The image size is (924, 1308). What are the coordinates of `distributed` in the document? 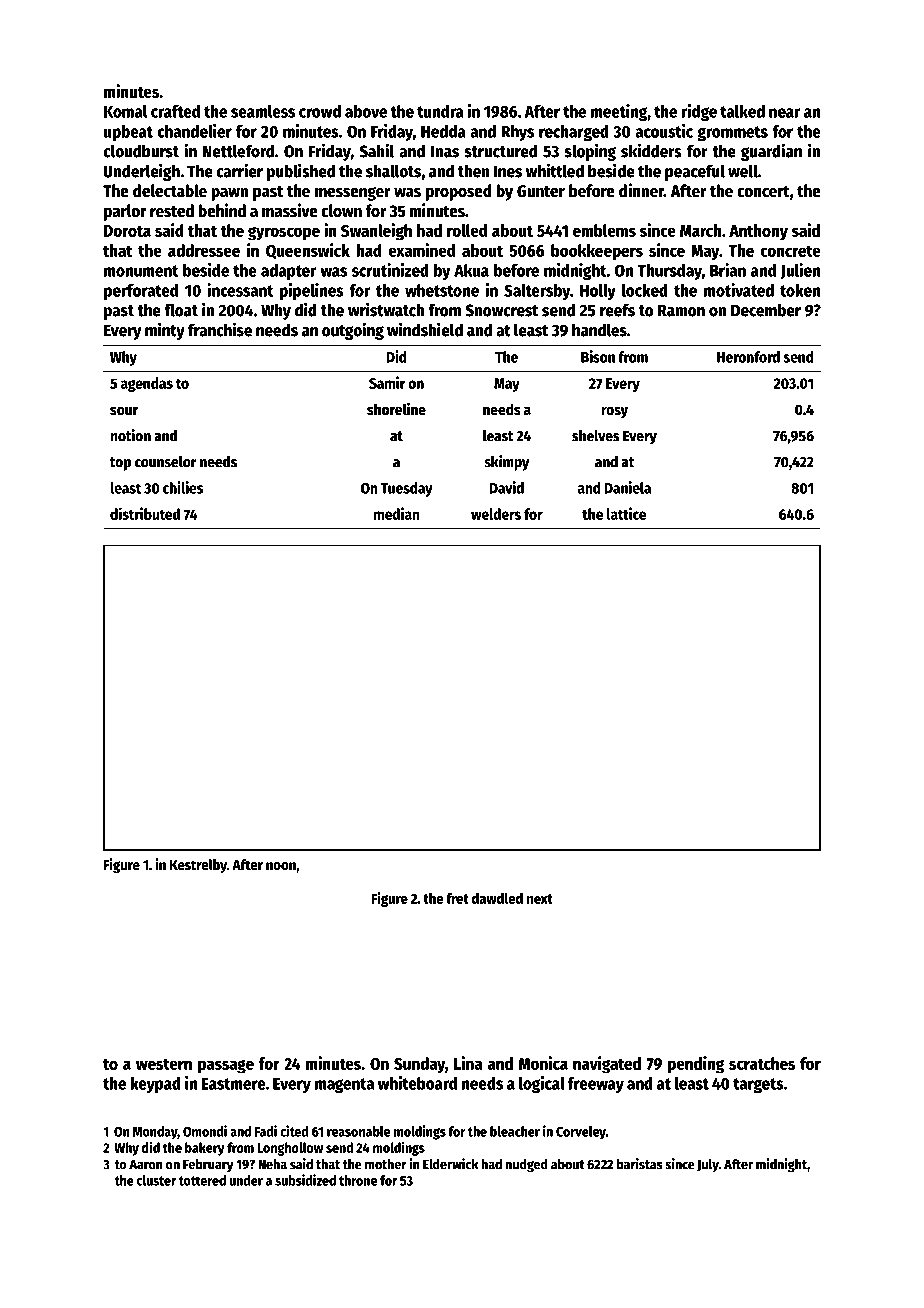 It's located at (145, 513).
